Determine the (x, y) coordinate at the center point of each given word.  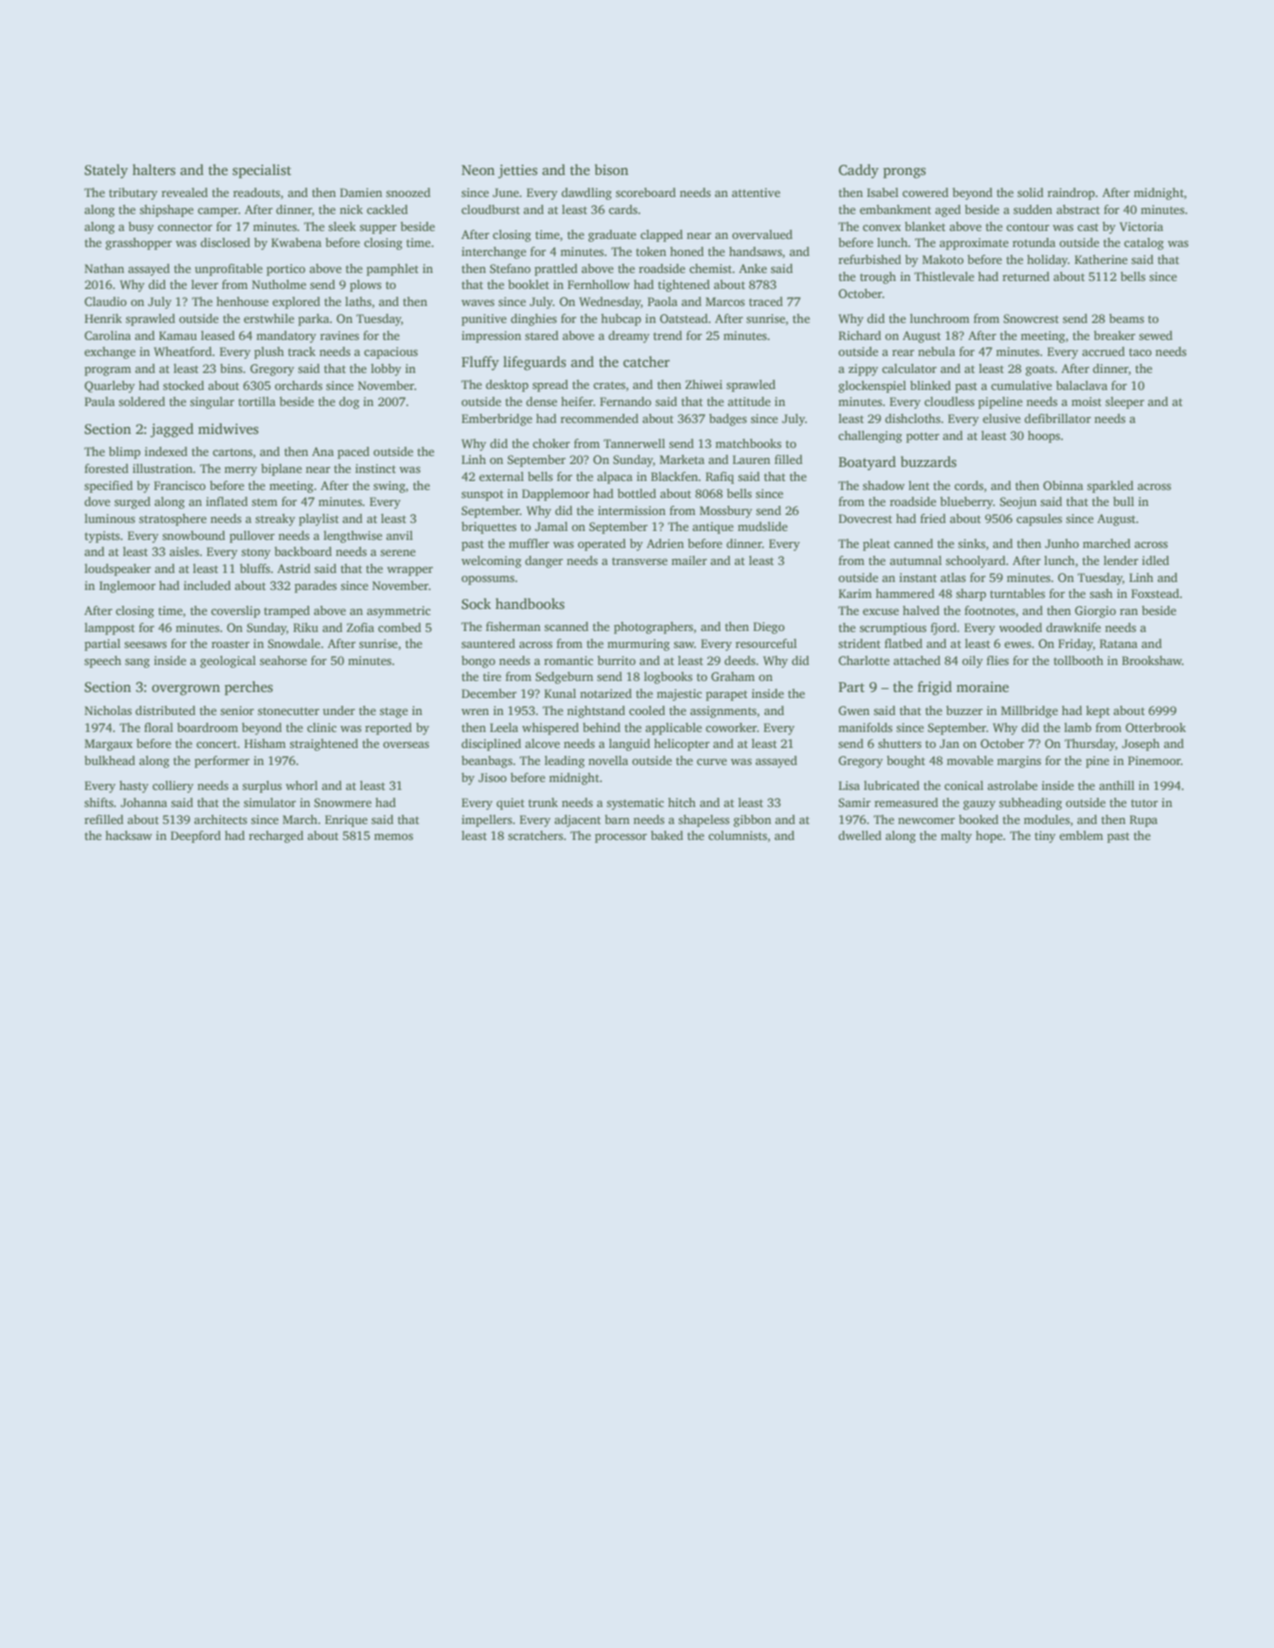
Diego (769, 628)
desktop (507, 386)
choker (551, 443)
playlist (319, 520)
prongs (904, 173)
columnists (737, 835)
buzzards (929, 461)
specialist (261, 171)
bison (611, 169)
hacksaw (128, 835)
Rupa (1144, 821)
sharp (971, 595)
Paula (100, 401)
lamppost (110, 629)
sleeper (1124, 403)
